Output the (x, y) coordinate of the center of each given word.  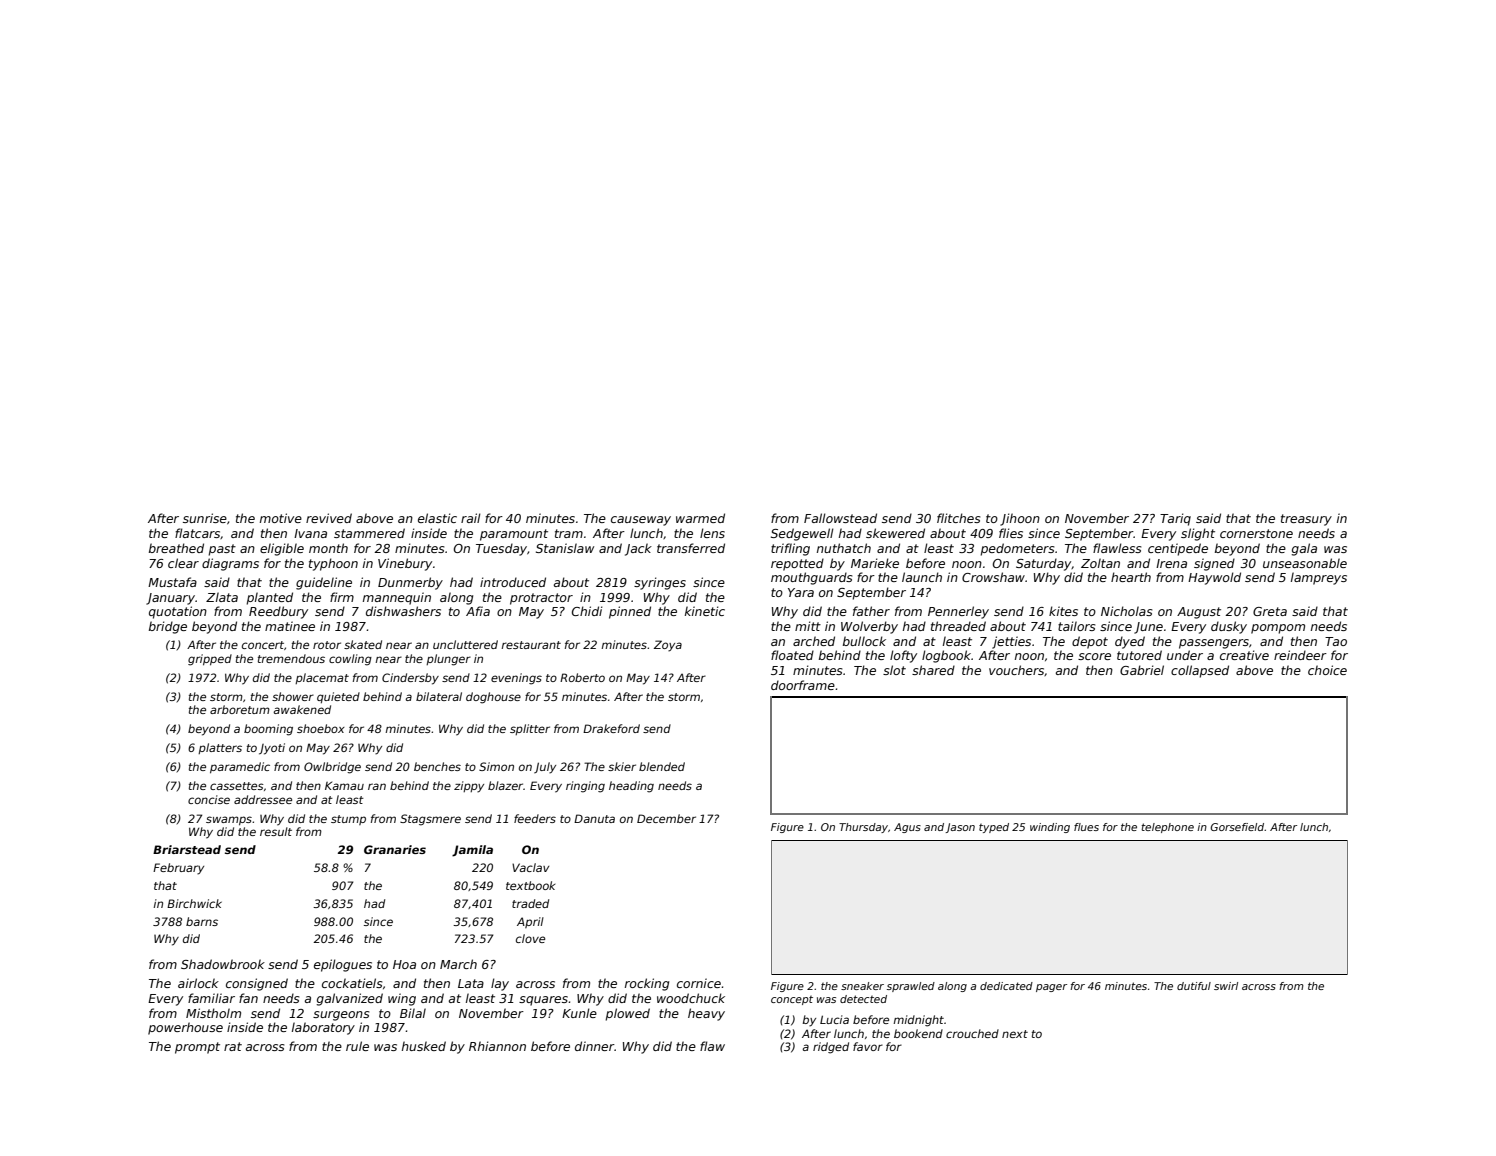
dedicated (1006, 986)
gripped (210, 660)
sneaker (862, 986)
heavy (706, 1014)
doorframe (803, 685)
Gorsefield (1237, 827)
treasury (1306, 520)
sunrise (205, 518)
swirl (1226, 986)
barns (202, 921)
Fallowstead (840, 518)
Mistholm (213, 1013)
